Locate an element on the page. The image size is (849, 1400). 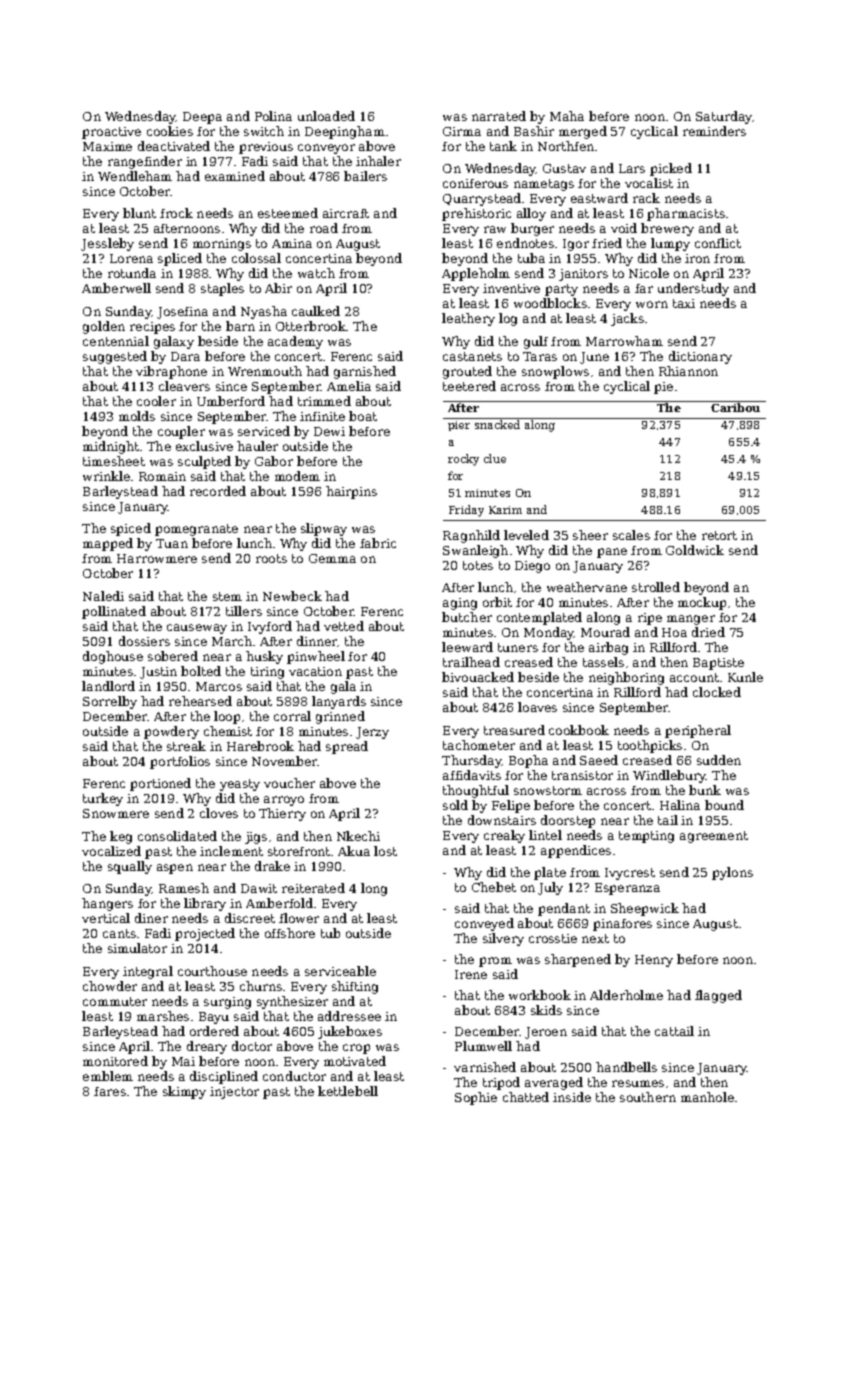
chatted is located at coordinates (526, 1097).
